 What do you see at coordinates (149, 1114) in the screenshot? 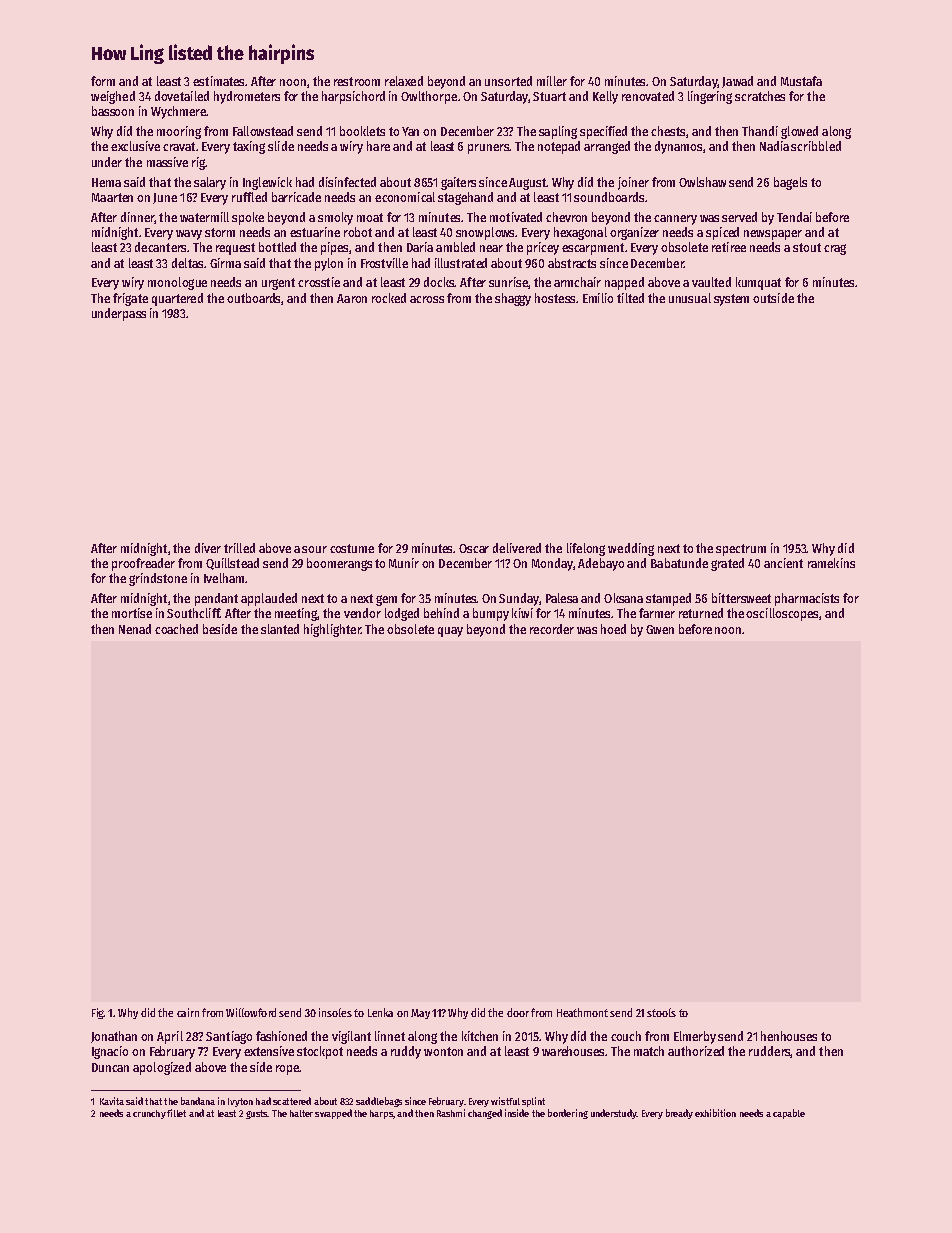
I see `crunchy` at bounding box center [149, 1114].
